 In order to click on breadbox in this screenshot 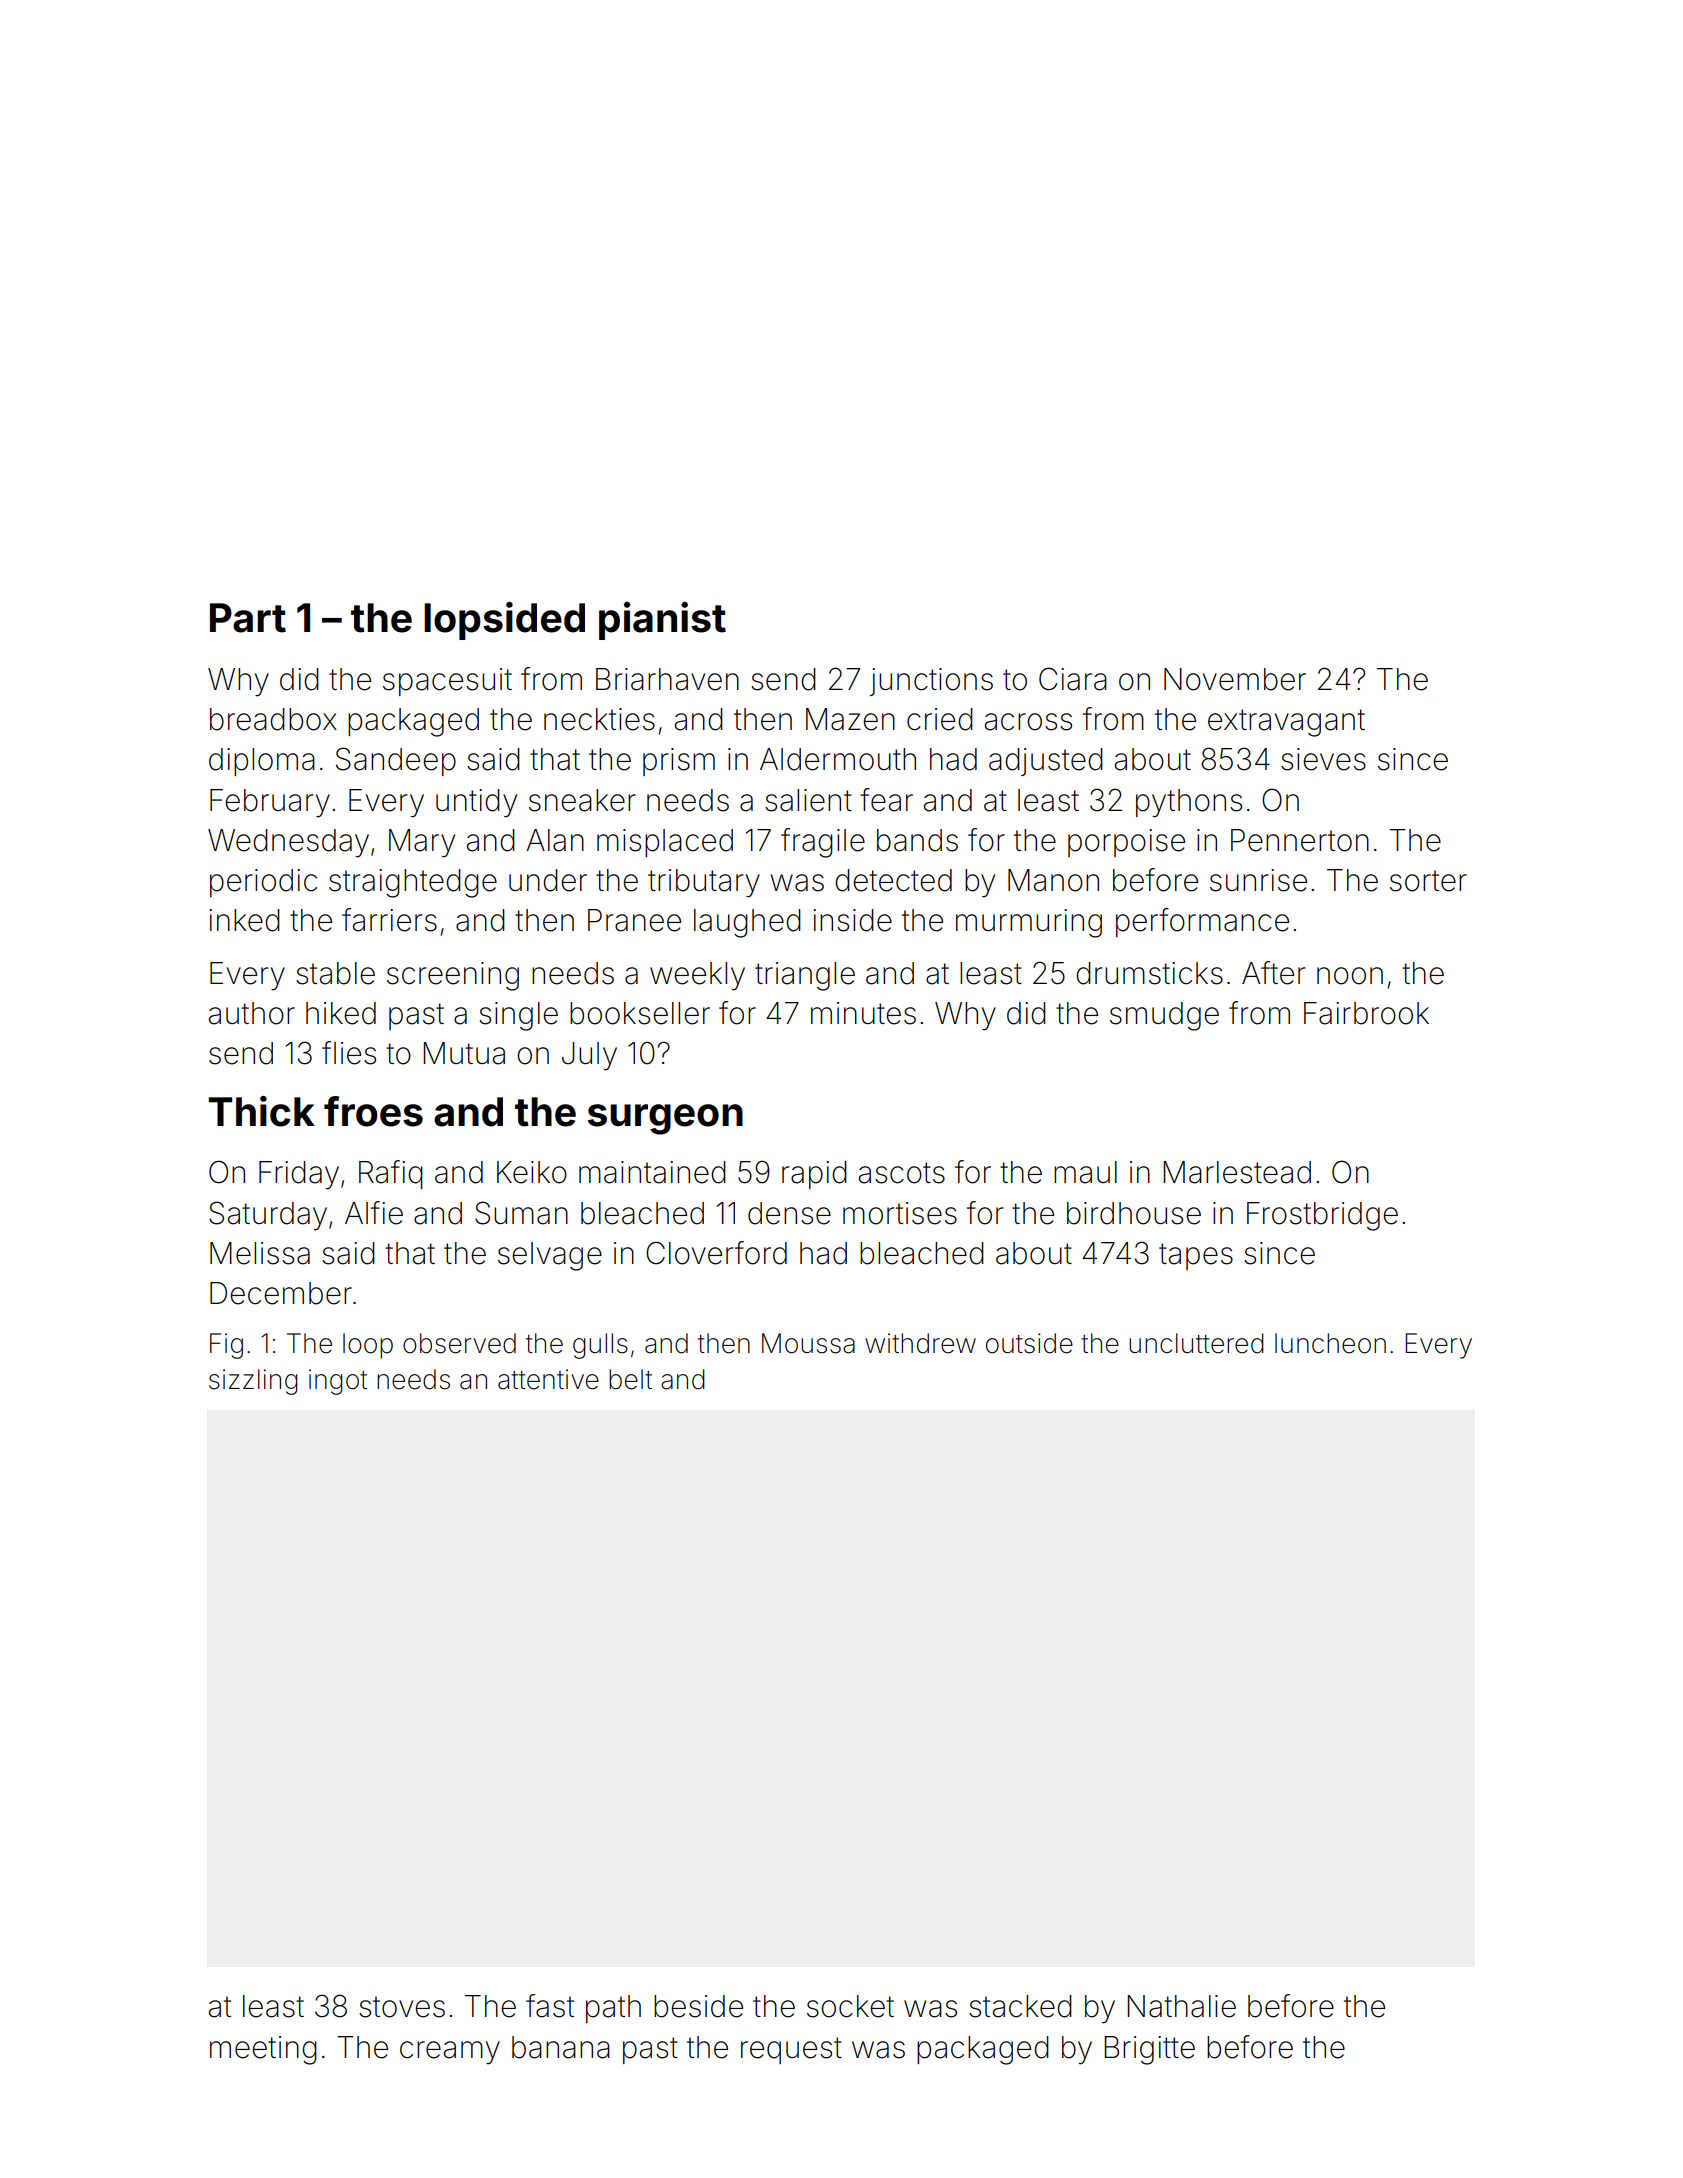, I will do `click(273, 719)`.
